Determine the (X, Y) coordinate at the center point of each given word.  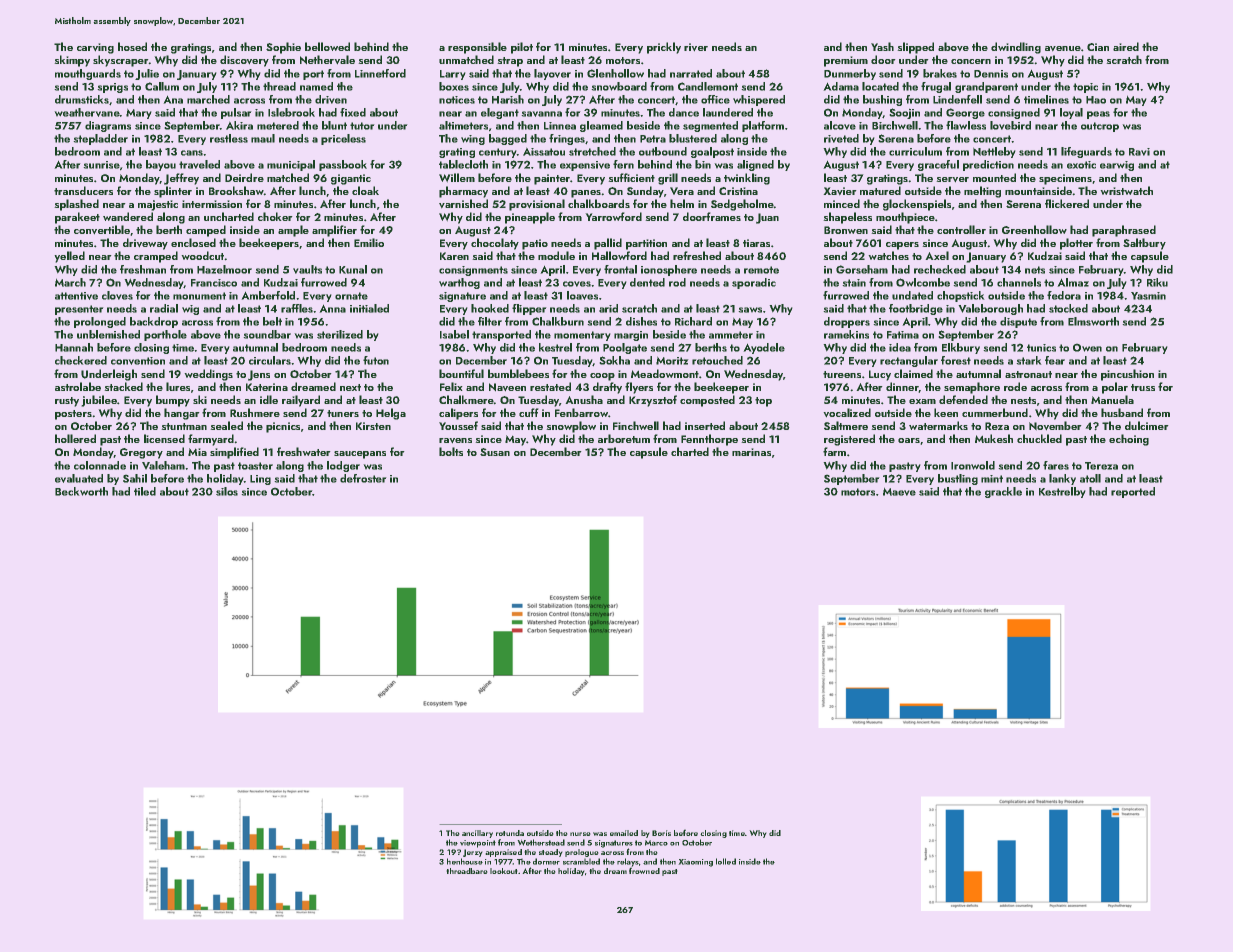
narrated (691, 73)
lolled (726, 861)
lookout (503, 871)
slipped (916, 48)
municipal (291, 165)
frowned (644, 871)
